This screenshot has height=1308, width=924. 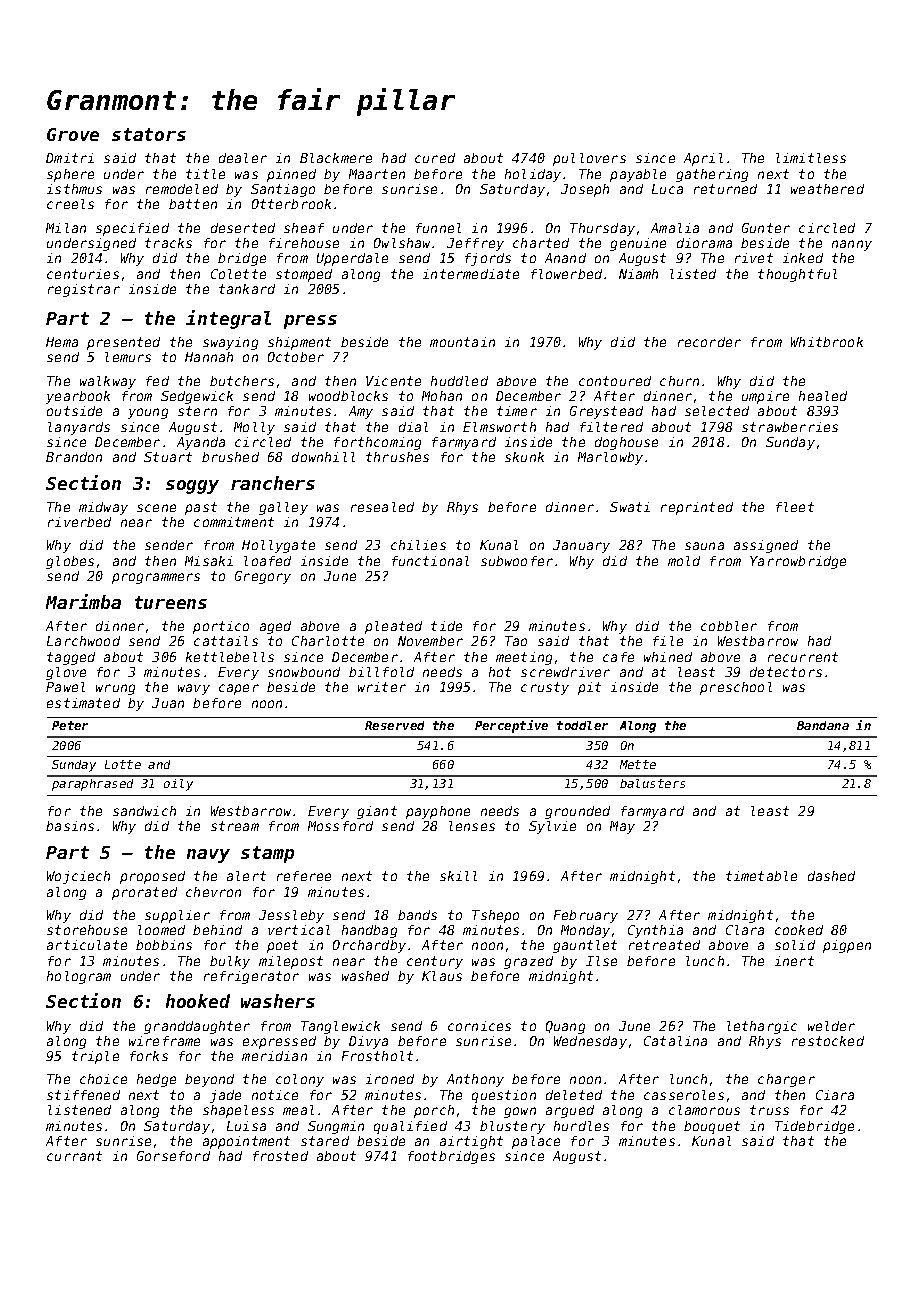 I want to click on flowerbed, so click(x=566, y=274).
